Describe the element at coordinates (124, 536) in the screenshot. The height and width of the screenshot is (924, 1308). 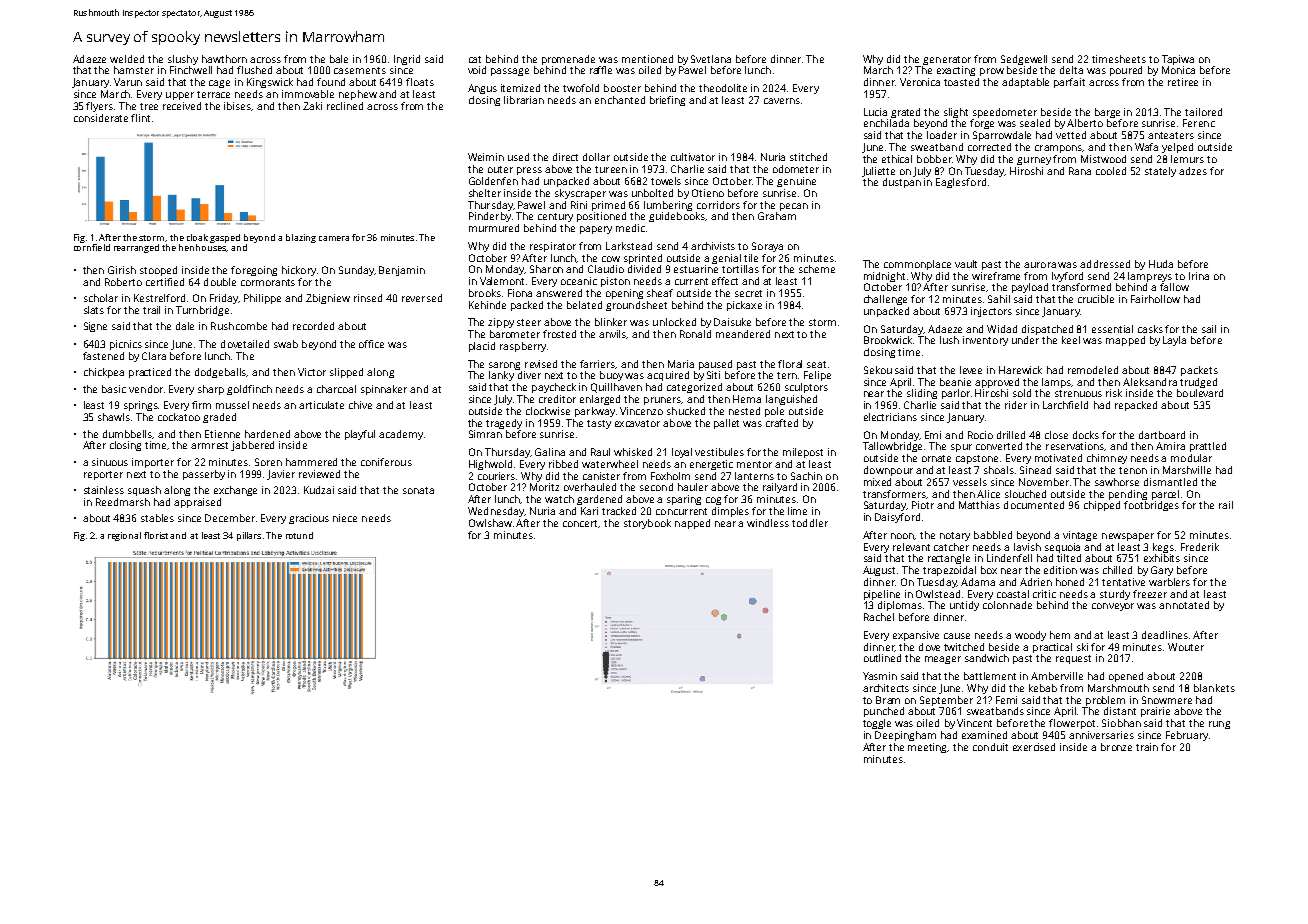
I see `regional` at that location.
